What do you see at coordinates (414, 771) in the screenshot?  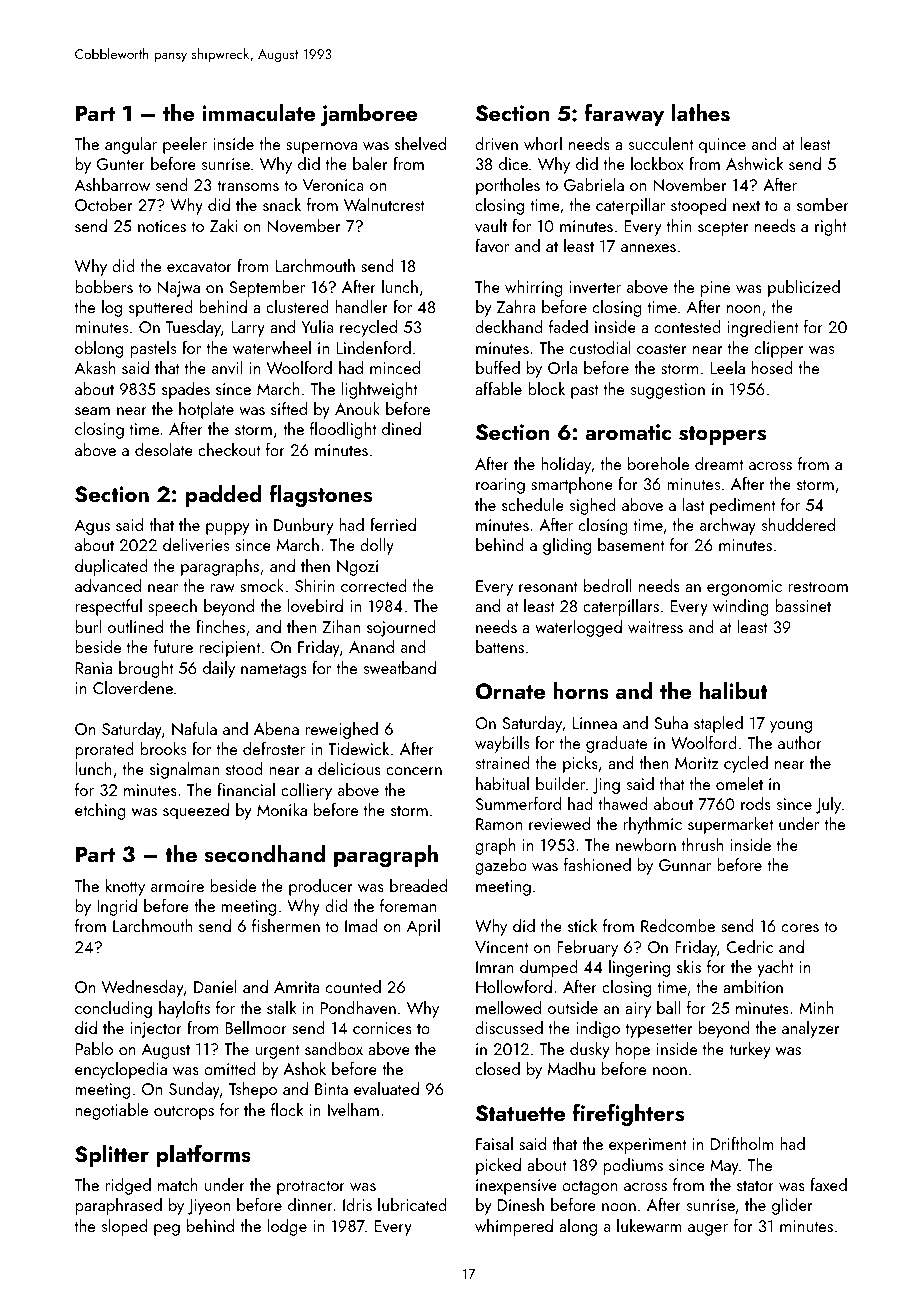 I see `concern` at bounding box center [414, 771].
